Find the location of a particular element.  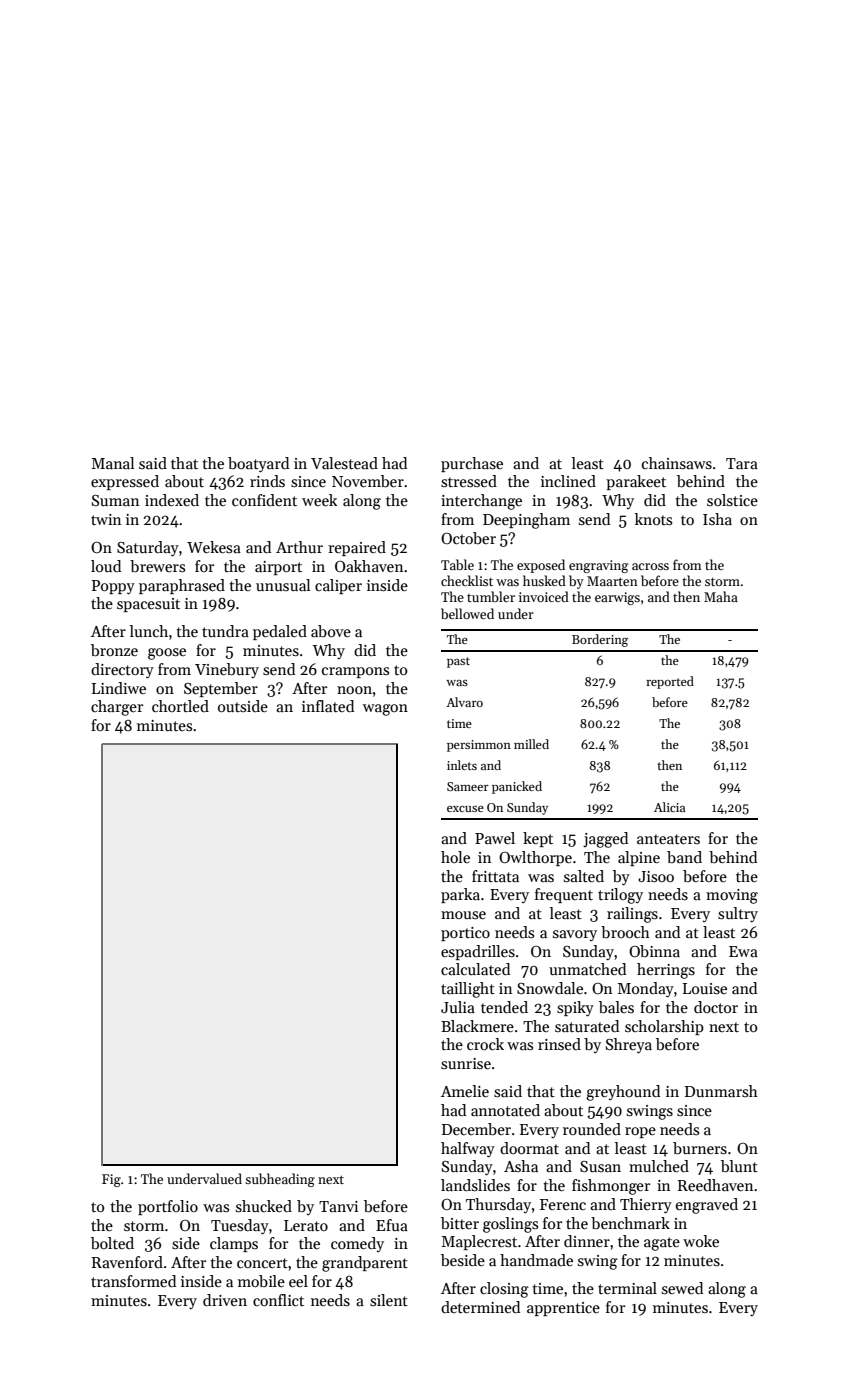

Reedhaven is located at coordinates (715, 1185).
